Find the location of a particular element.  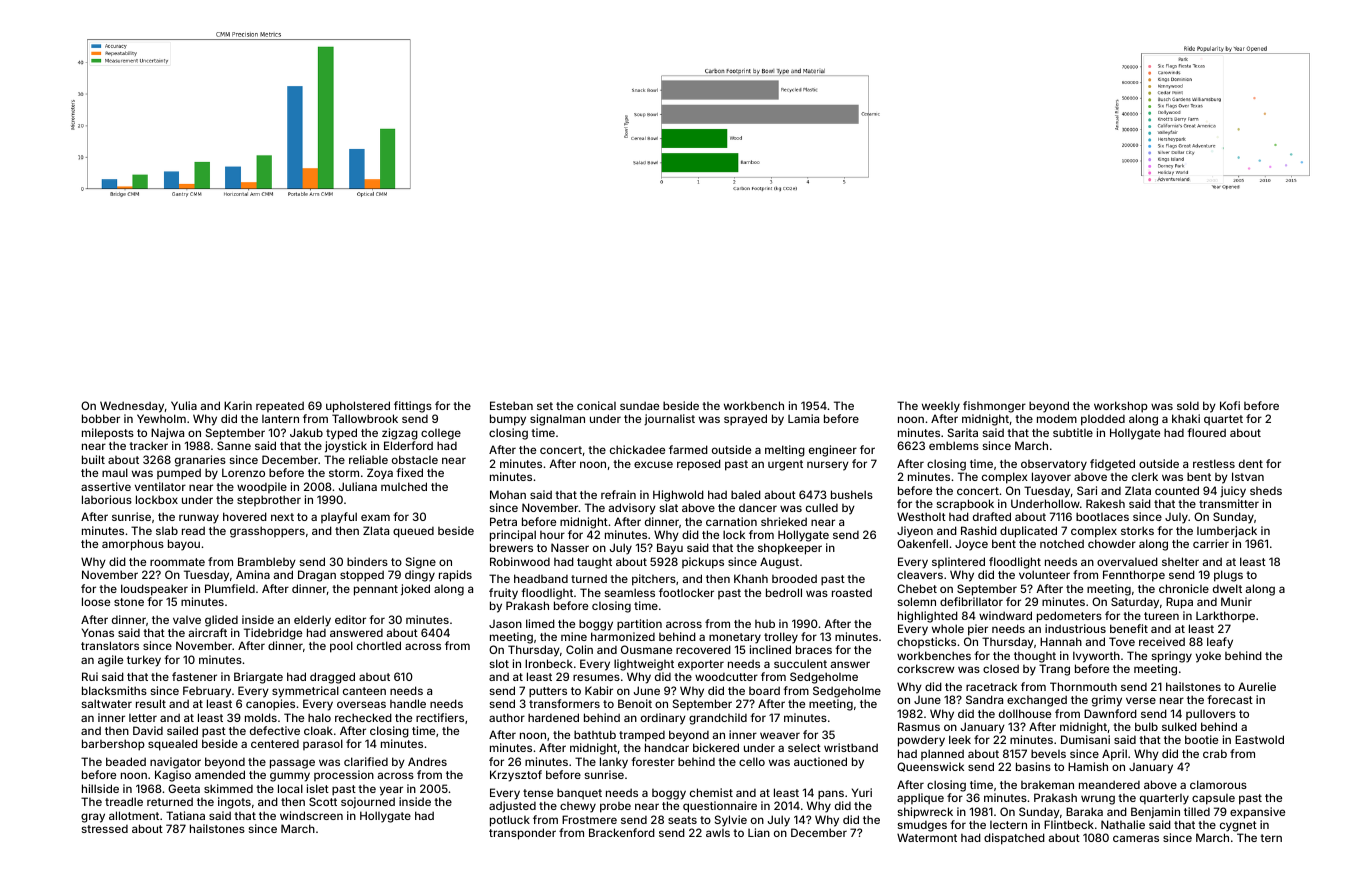

lanky is located at coordinates (614, 763).
